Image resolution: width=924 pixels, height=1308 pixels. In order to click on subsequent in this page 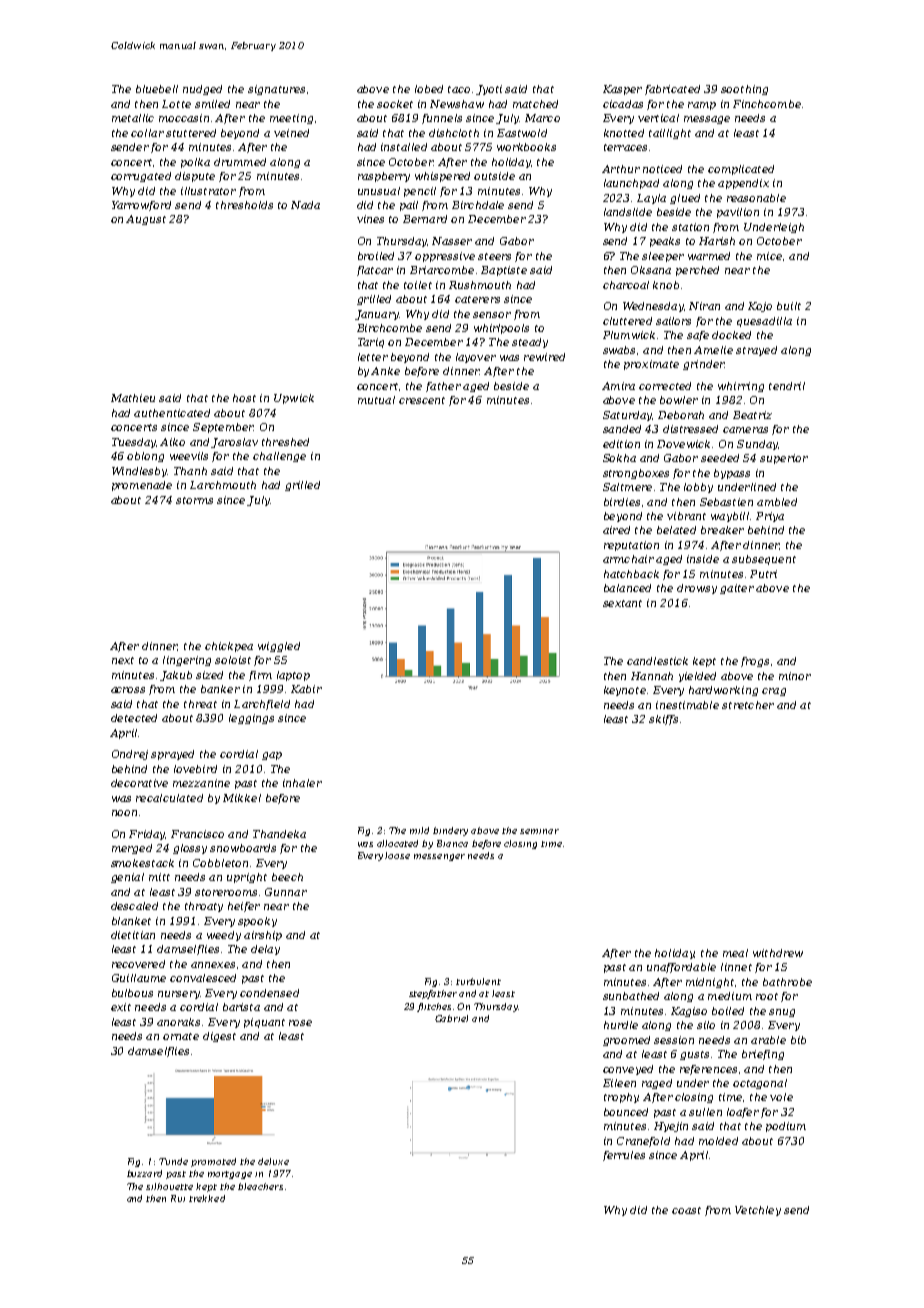, I will do `click(764, 560)`.
